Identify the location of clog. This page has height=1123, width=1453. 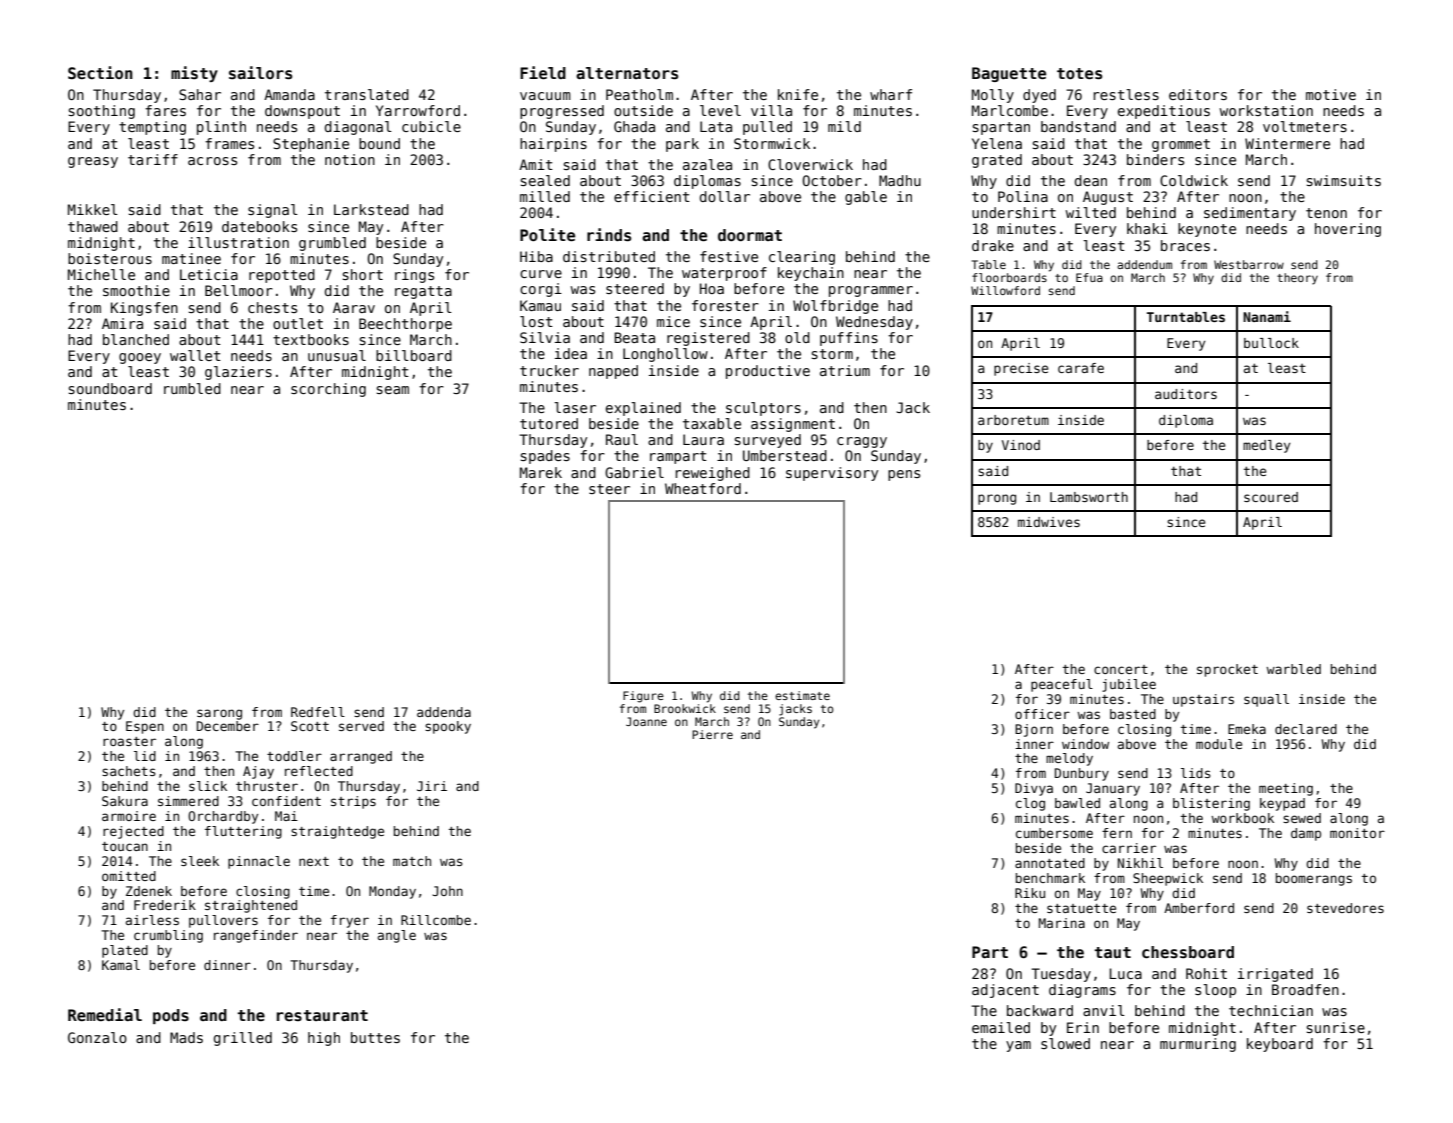
(1030, 804).
